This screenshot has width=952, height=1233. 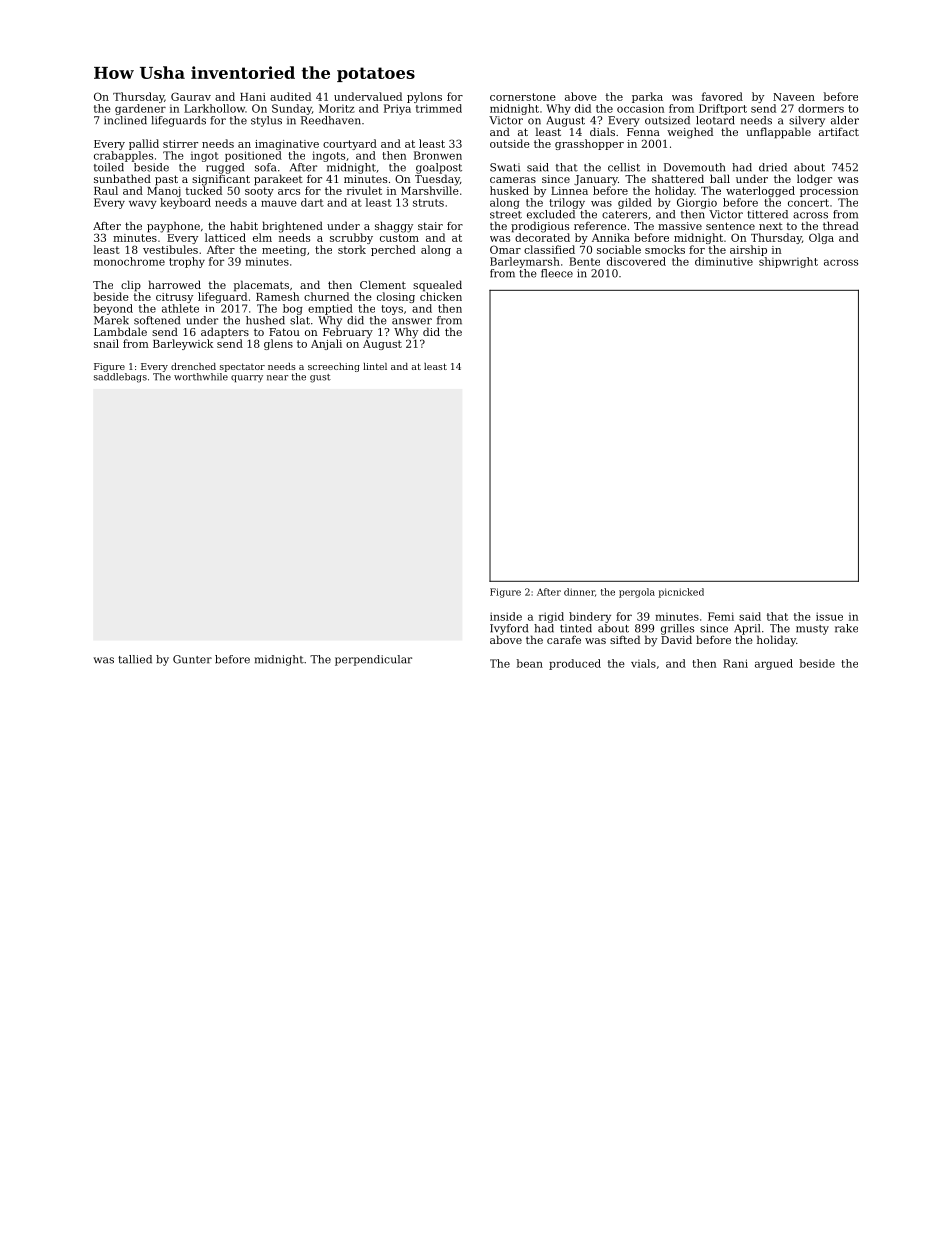 I want to click on vestibules, so click(x=170, y=249).
